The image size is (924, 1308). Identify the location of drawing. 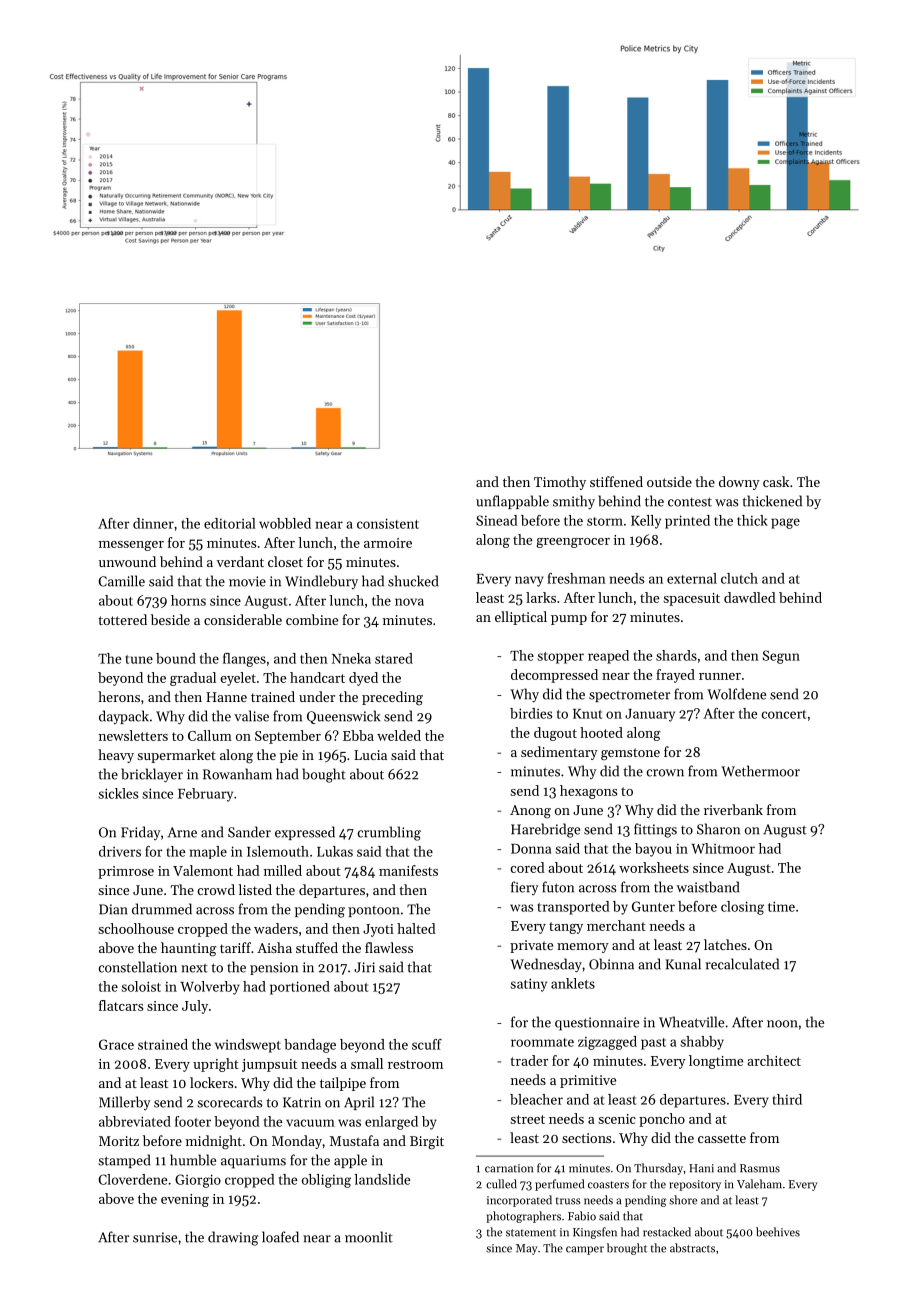
(233, 1238).
